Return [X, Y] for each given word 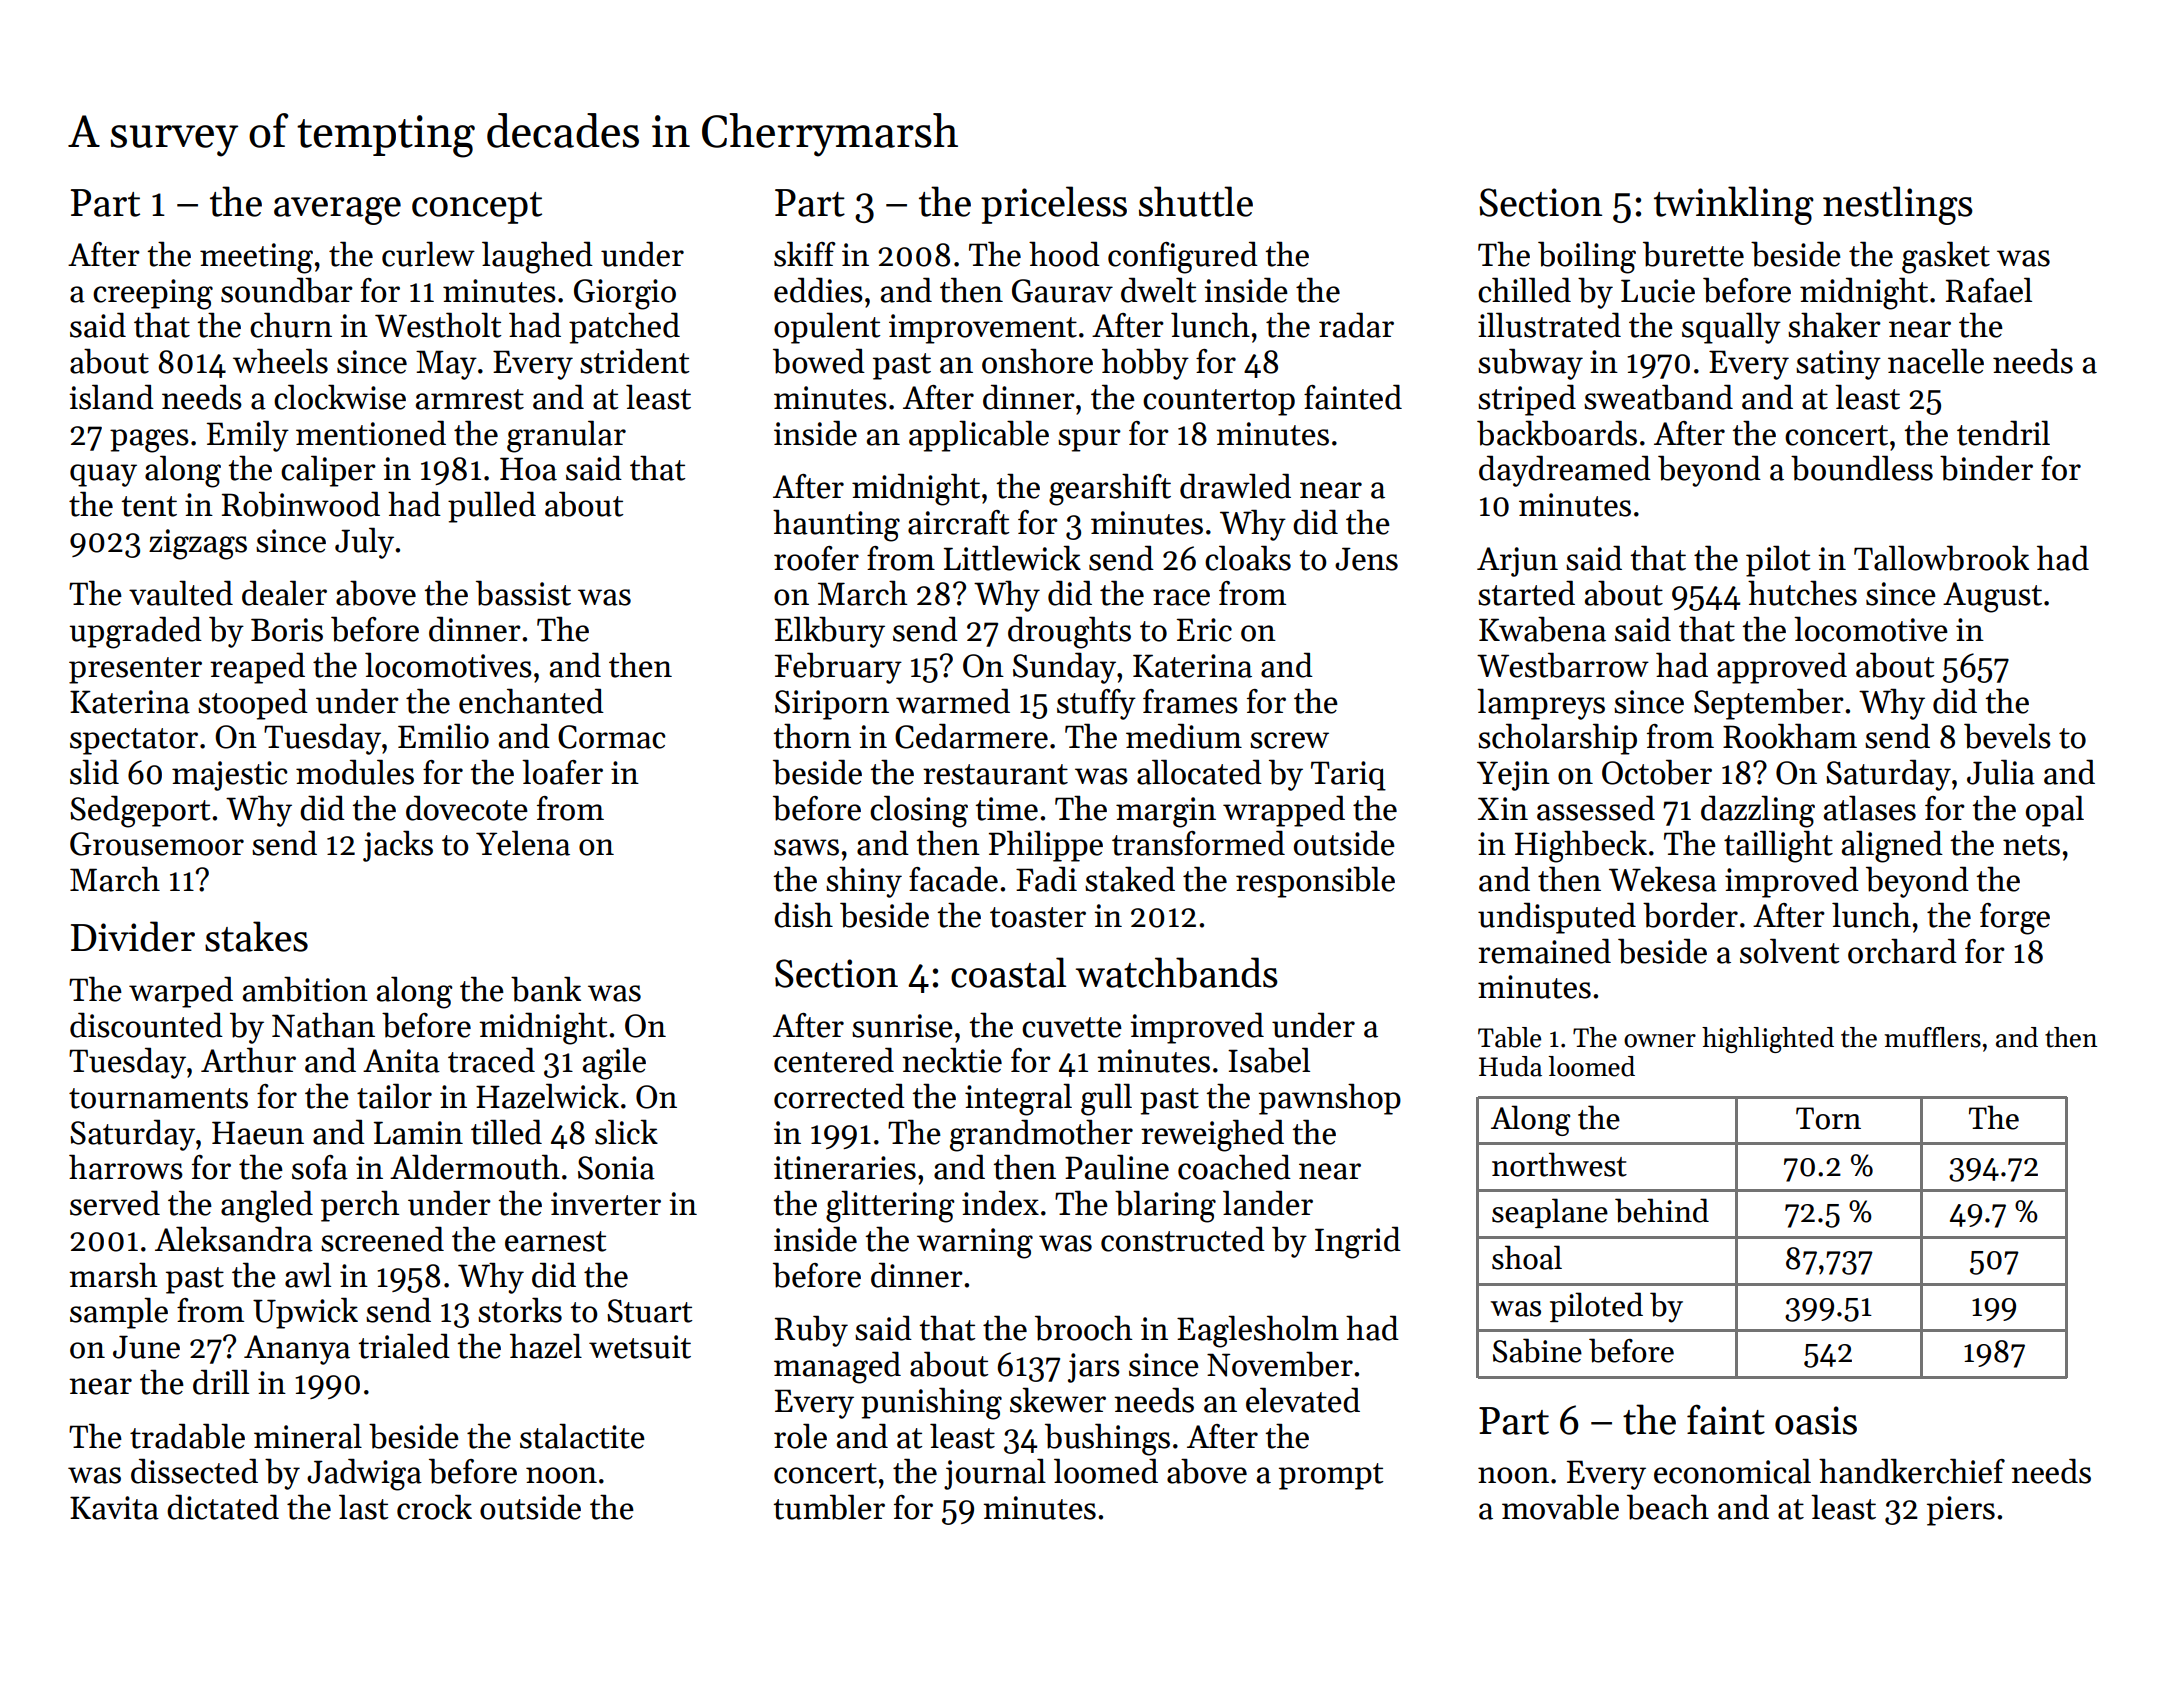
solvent [1789, 951]
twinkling [1734, 205]
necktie [952, 1060]
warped [181, 992]
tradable [187, 1436]
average [337, 211]
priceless [1054, 205]
